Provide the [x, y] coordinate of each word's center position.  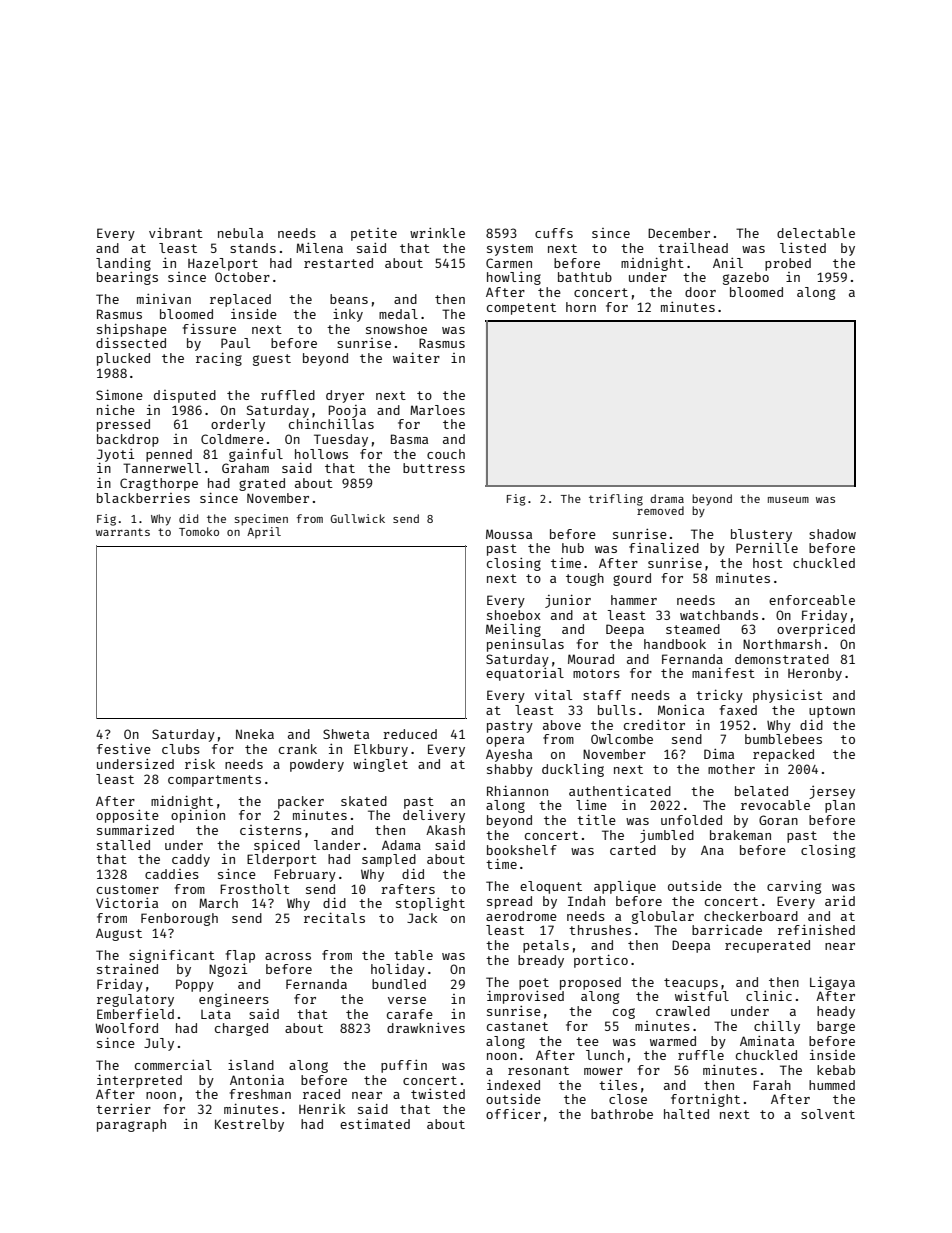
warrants [123, 532]
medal [398, 314]
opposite [127, 816]
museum [788, 500]
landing [123, 264]
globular [663, 917]
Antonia [257, 1080]
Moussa [509, 534]
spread [509, 902]
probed [788, 264]
